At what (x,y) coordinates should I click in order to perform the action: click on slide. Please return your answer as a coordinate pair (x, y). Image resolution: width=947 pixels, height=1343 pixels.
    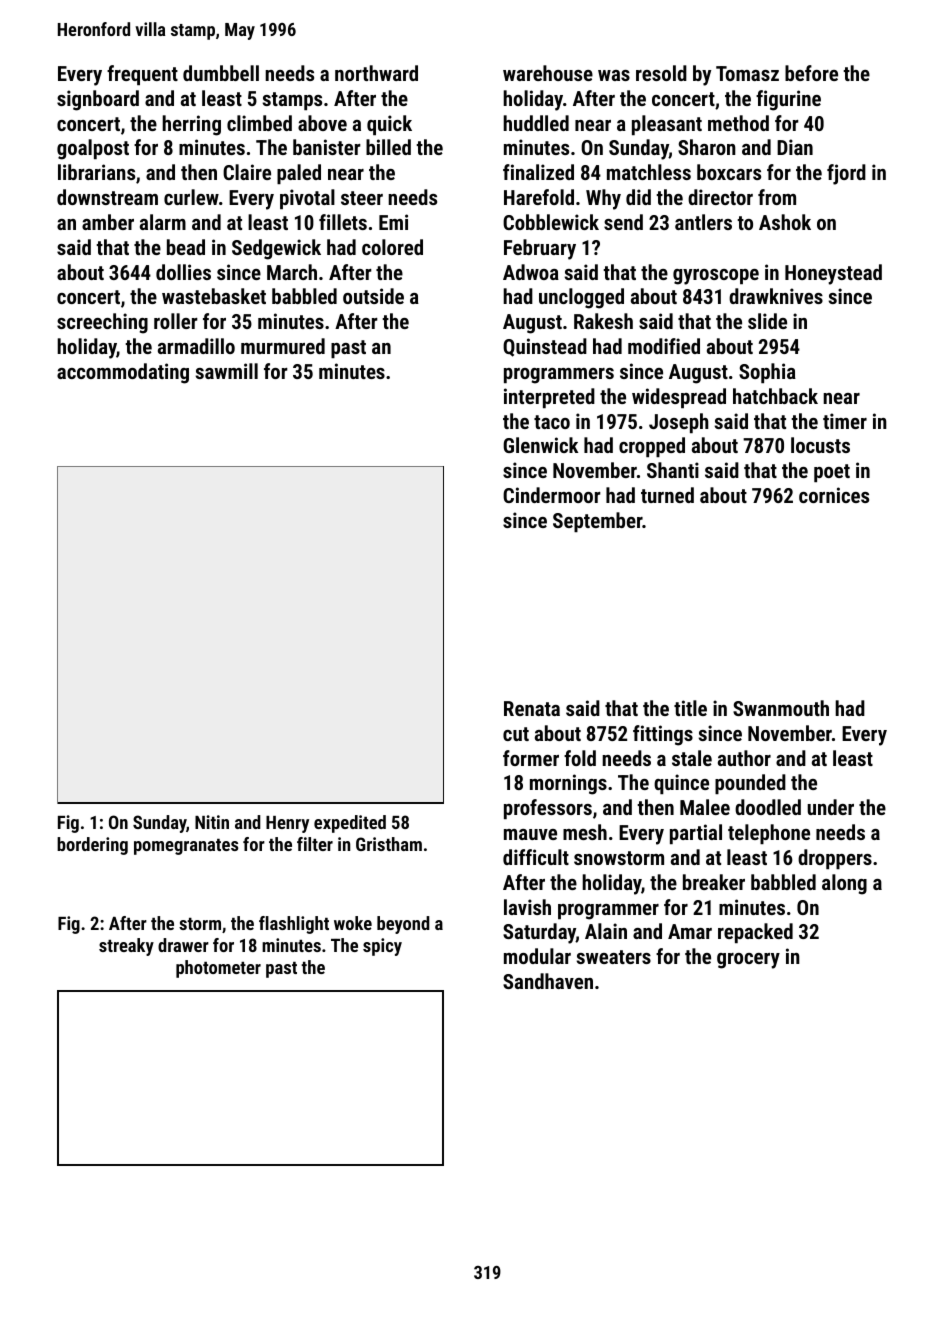
    Looking at the image, I should click on (767, 321).
